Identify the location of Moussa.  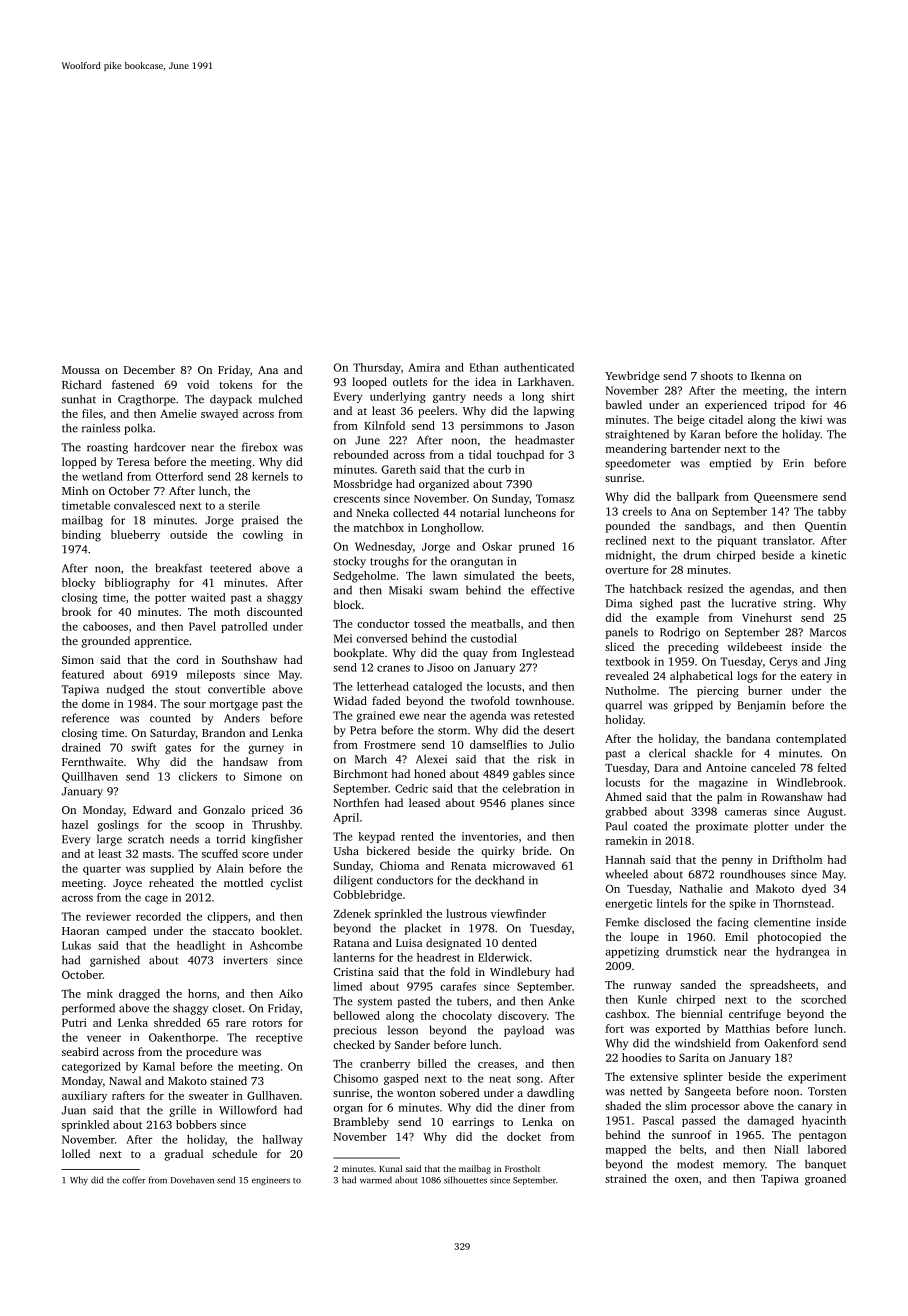
(81, 370).
